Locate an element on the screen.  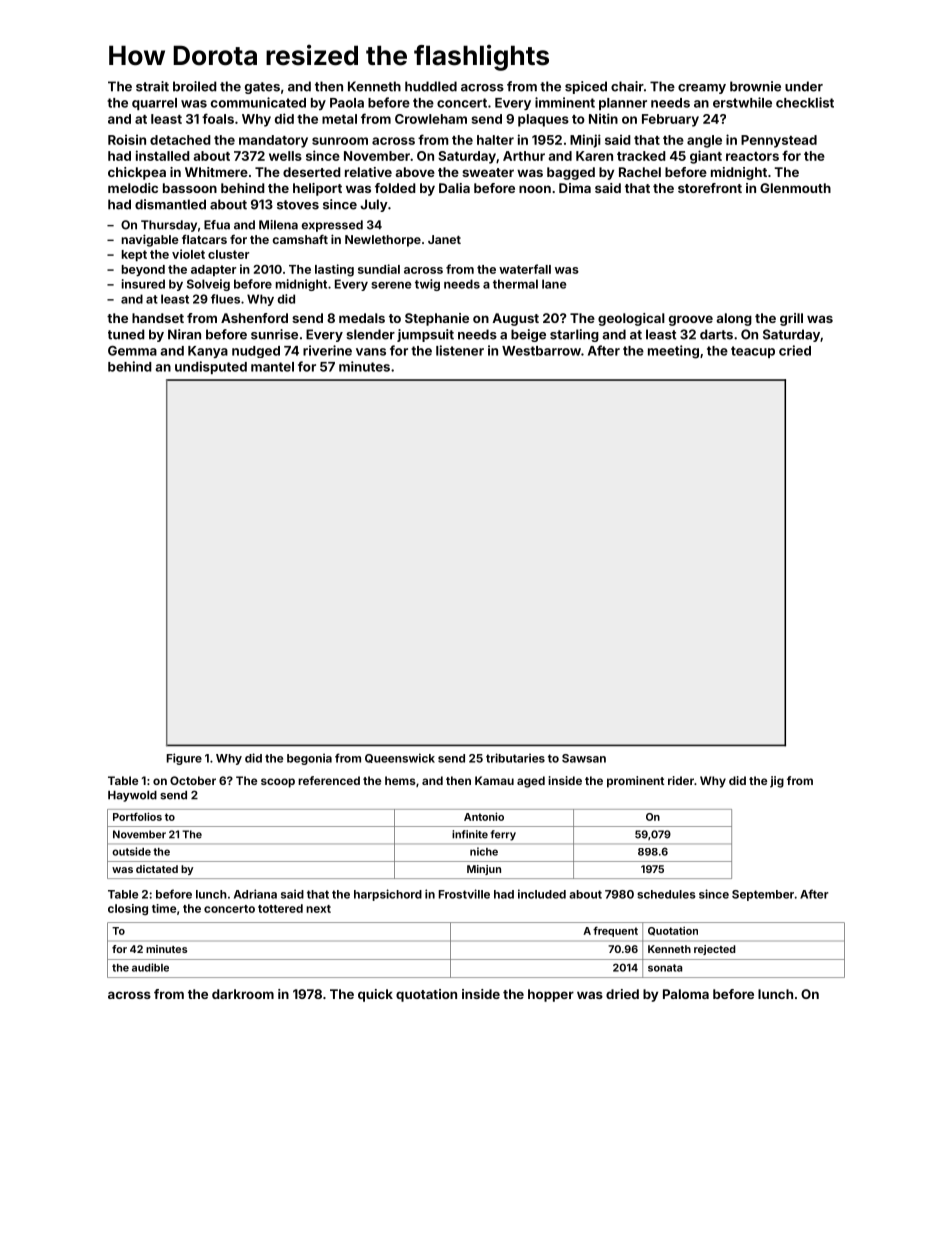
Crowleham is located at coordinates (431, 119).
